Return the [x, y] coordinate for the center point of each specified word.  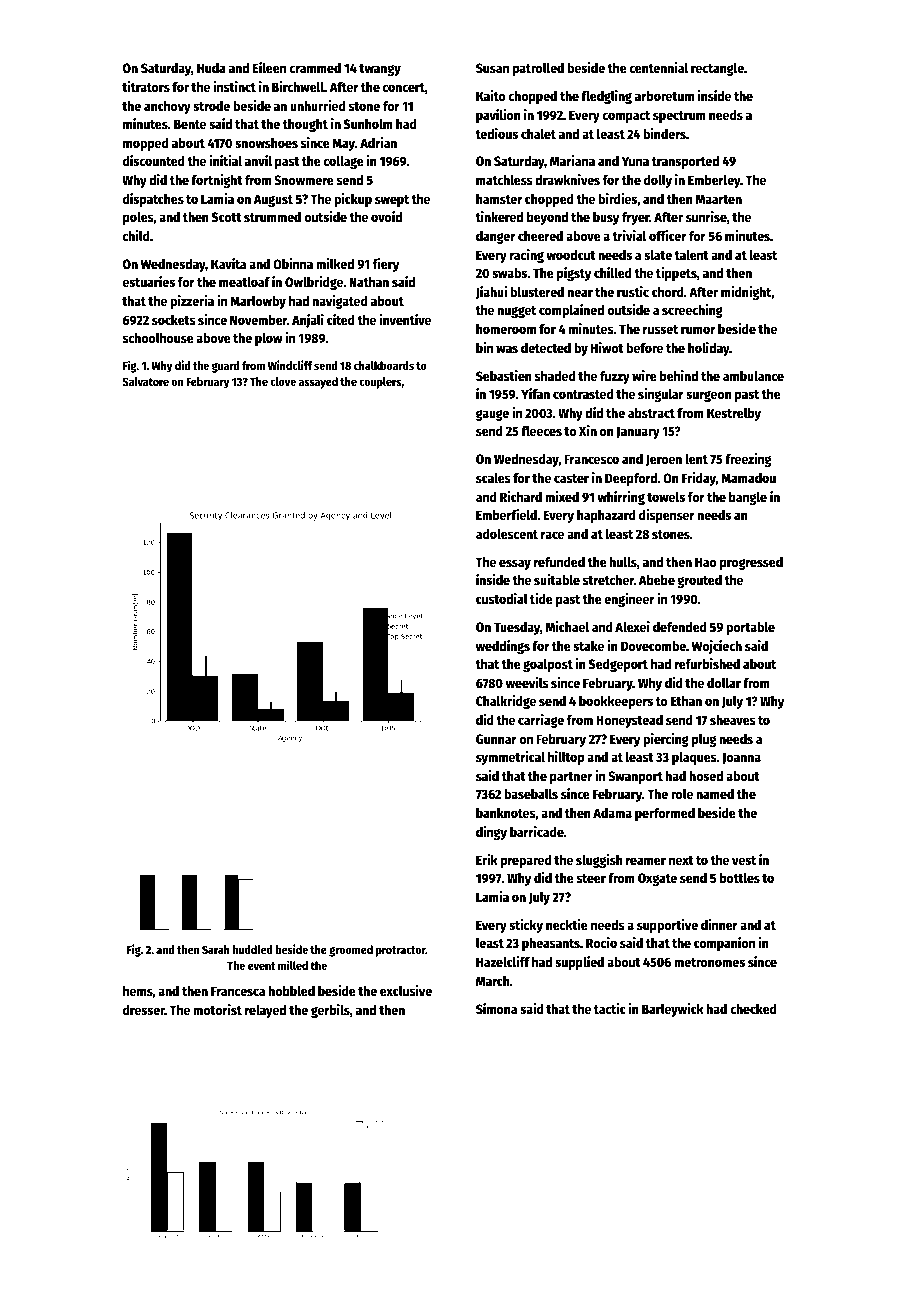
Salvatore [146, 381]
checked [753, 1009]
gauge [492, 415]
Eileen [269, 67]
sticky [526, 926]
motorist [217, 1009]
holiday [709, 349]
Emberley [714, 181]
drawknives [567, 179]
